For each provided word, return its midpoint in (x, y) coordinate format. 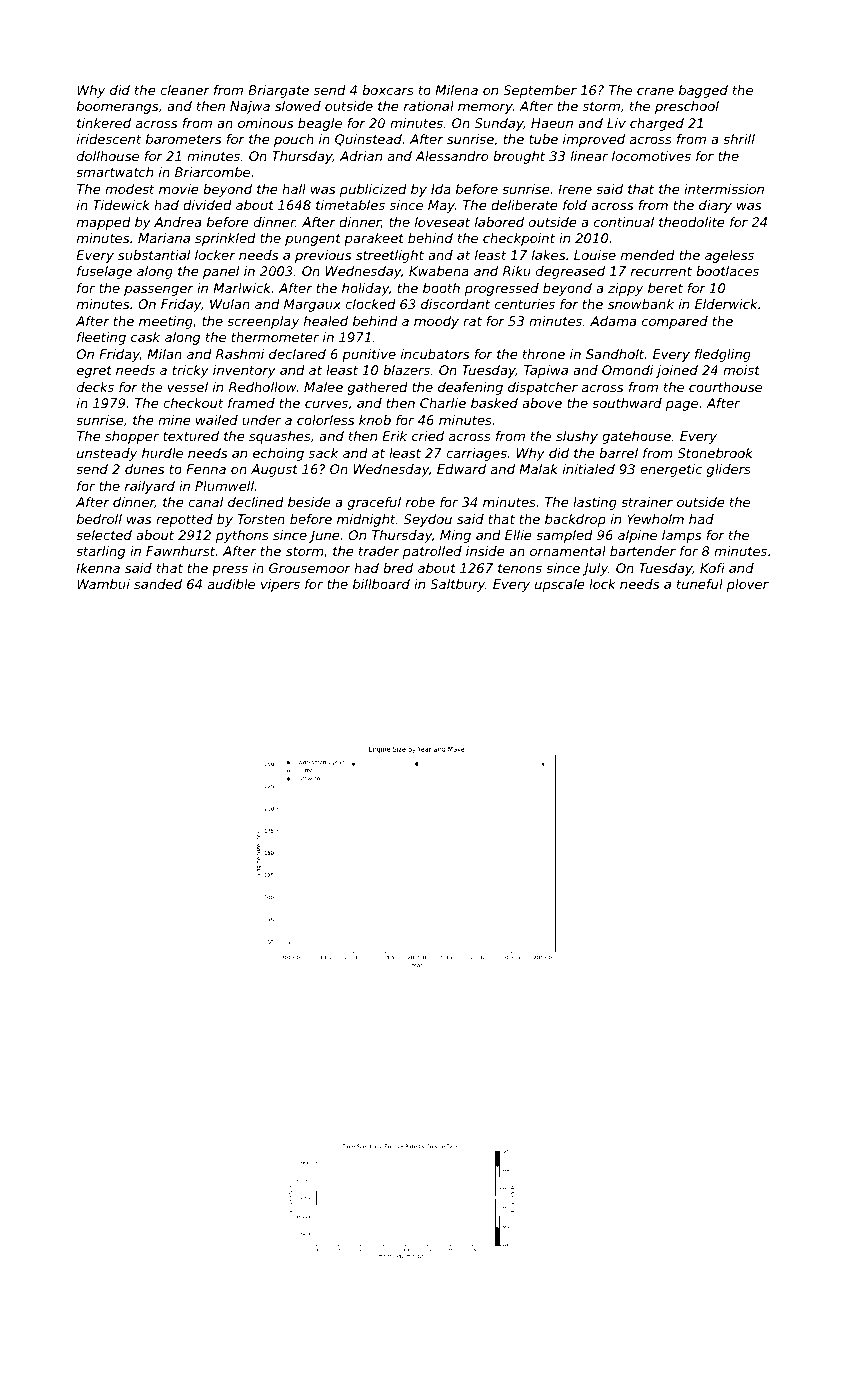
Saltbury (457, 585)
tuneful (700, 584)
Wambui (103, 584)
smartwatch (114, 172)
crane (655, 91)
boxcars (388, 90)
